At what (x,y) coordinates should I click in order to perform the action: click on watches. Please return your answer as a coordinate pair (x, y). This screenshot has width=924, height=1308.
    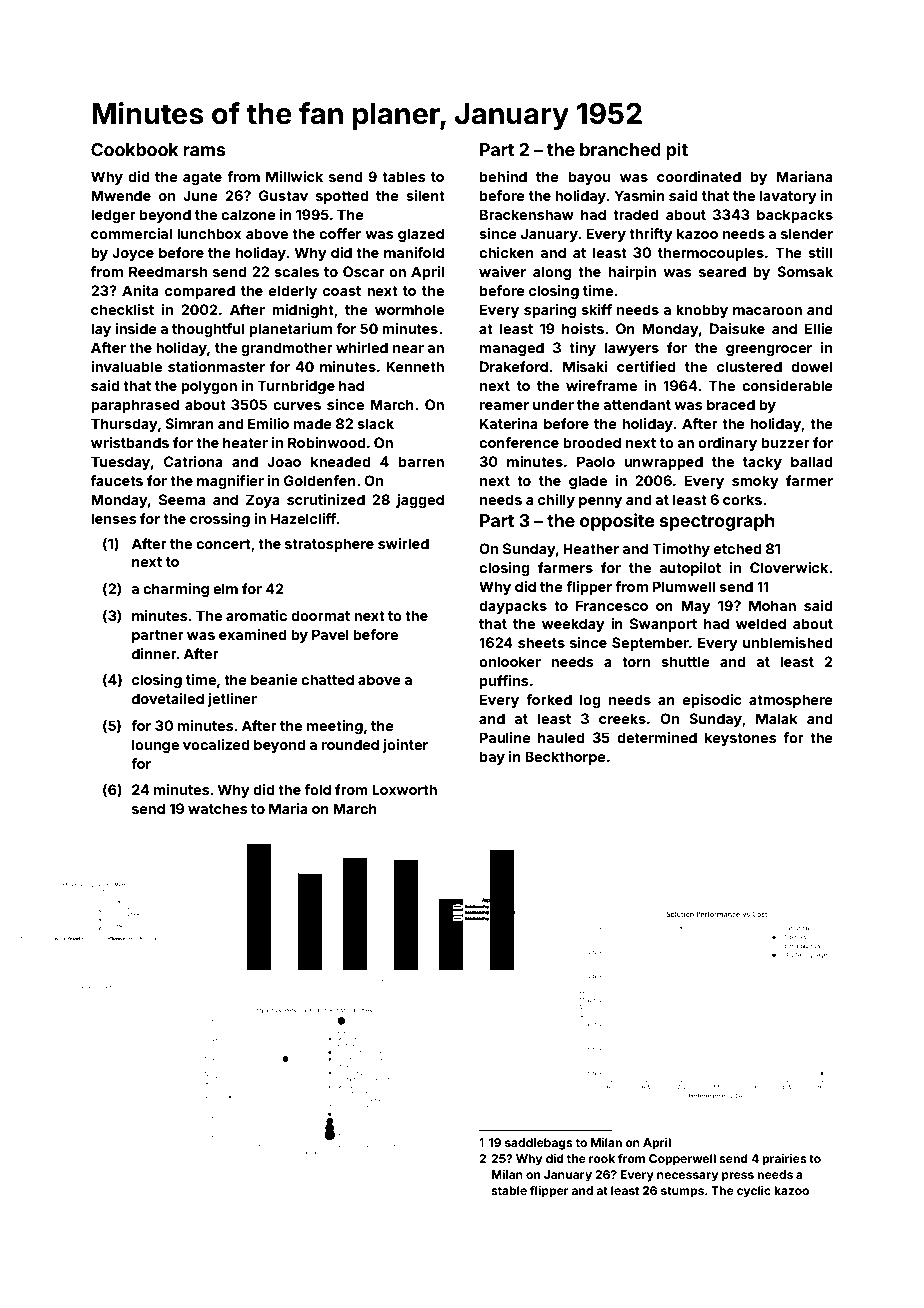
    Looking at the image, I should click on (217, 808).
